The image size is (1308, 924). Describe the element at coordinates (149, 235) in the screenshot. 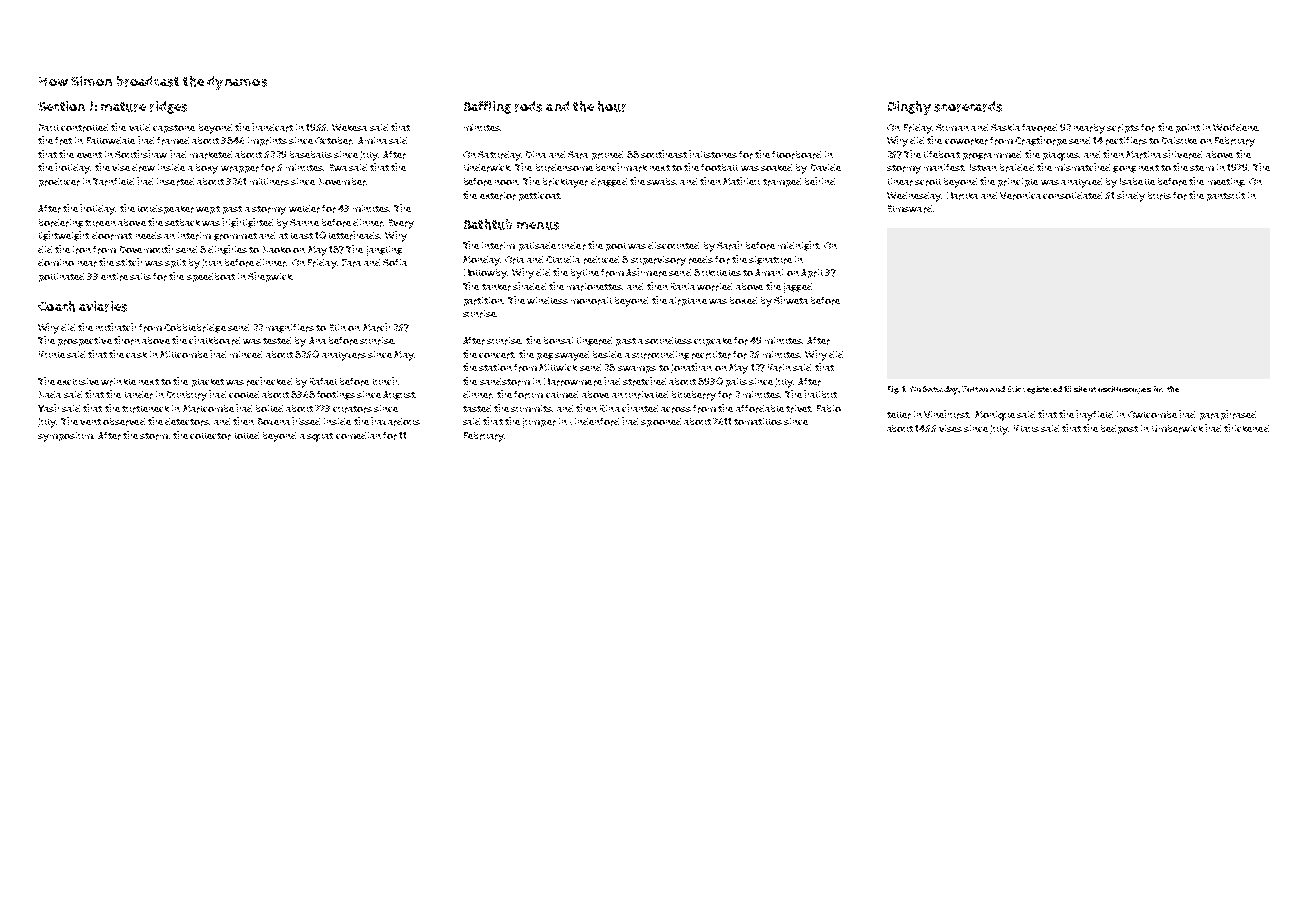

I see `needs` at that location.
